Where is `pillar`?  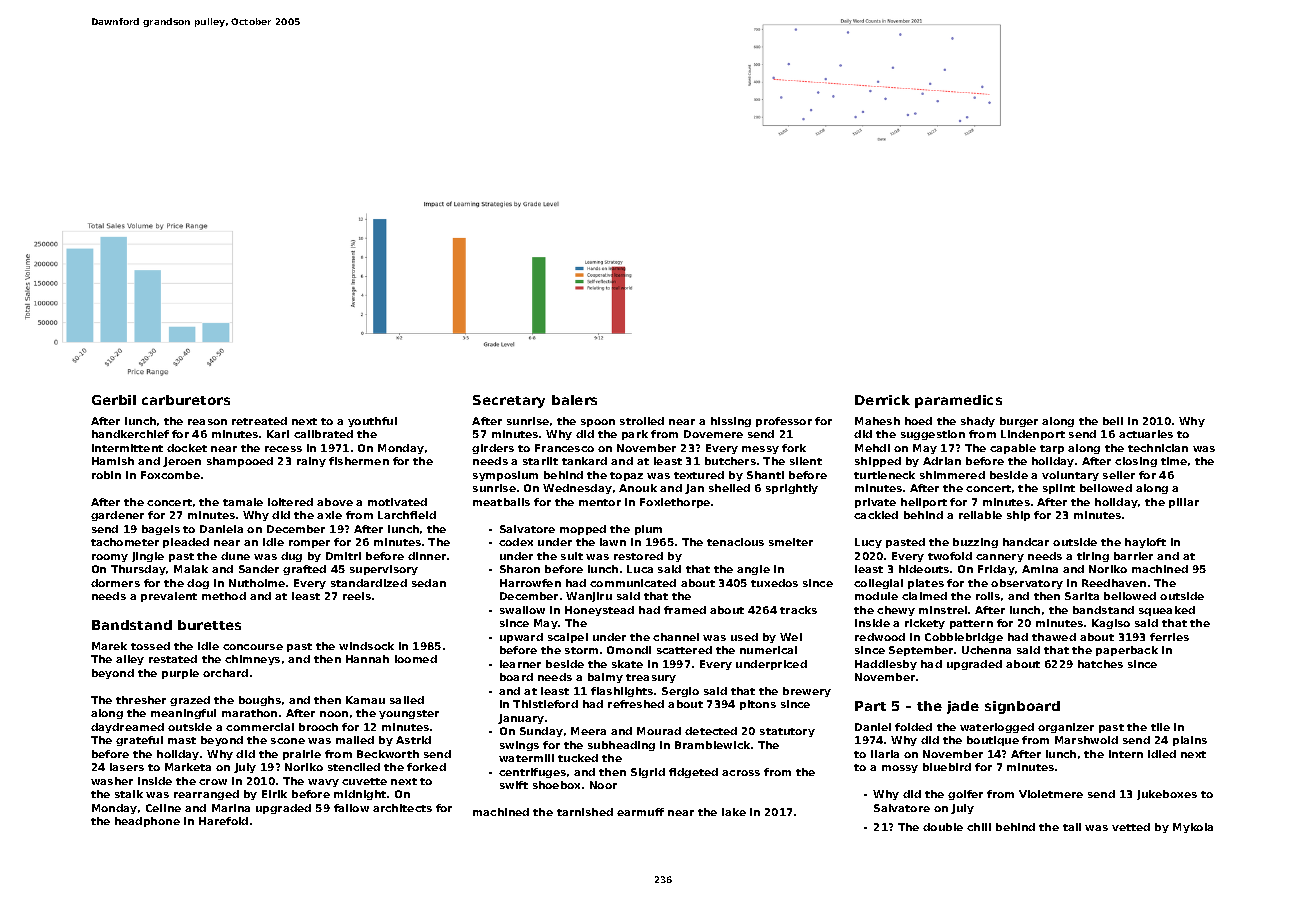 pillar is located at coordinates (1184, 503).
